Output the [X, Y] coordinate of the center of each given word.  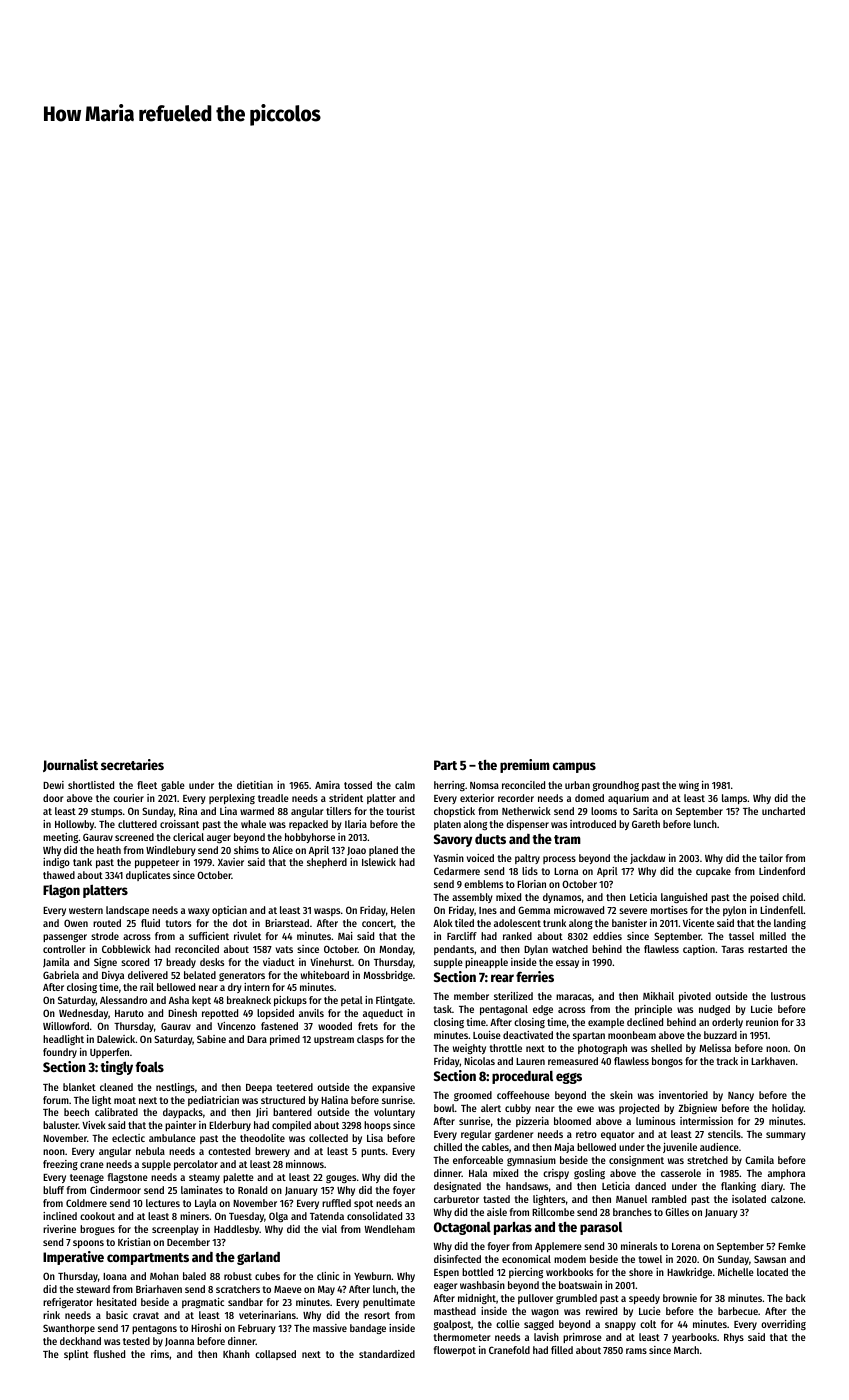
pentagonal [504, 1010]
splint [76, 1355]
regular [476, 1135]
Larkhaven [773, 1061]
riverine [59, 1229]
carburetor [456, 1199]
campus [574, 767]
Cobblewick [126, 949]
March [686, 1350]
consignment [636, 1161]
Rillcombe [553, 1212]
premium [525, 766]
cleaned [116, 1087]
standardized [387, 1354]
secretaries [132, 764]
